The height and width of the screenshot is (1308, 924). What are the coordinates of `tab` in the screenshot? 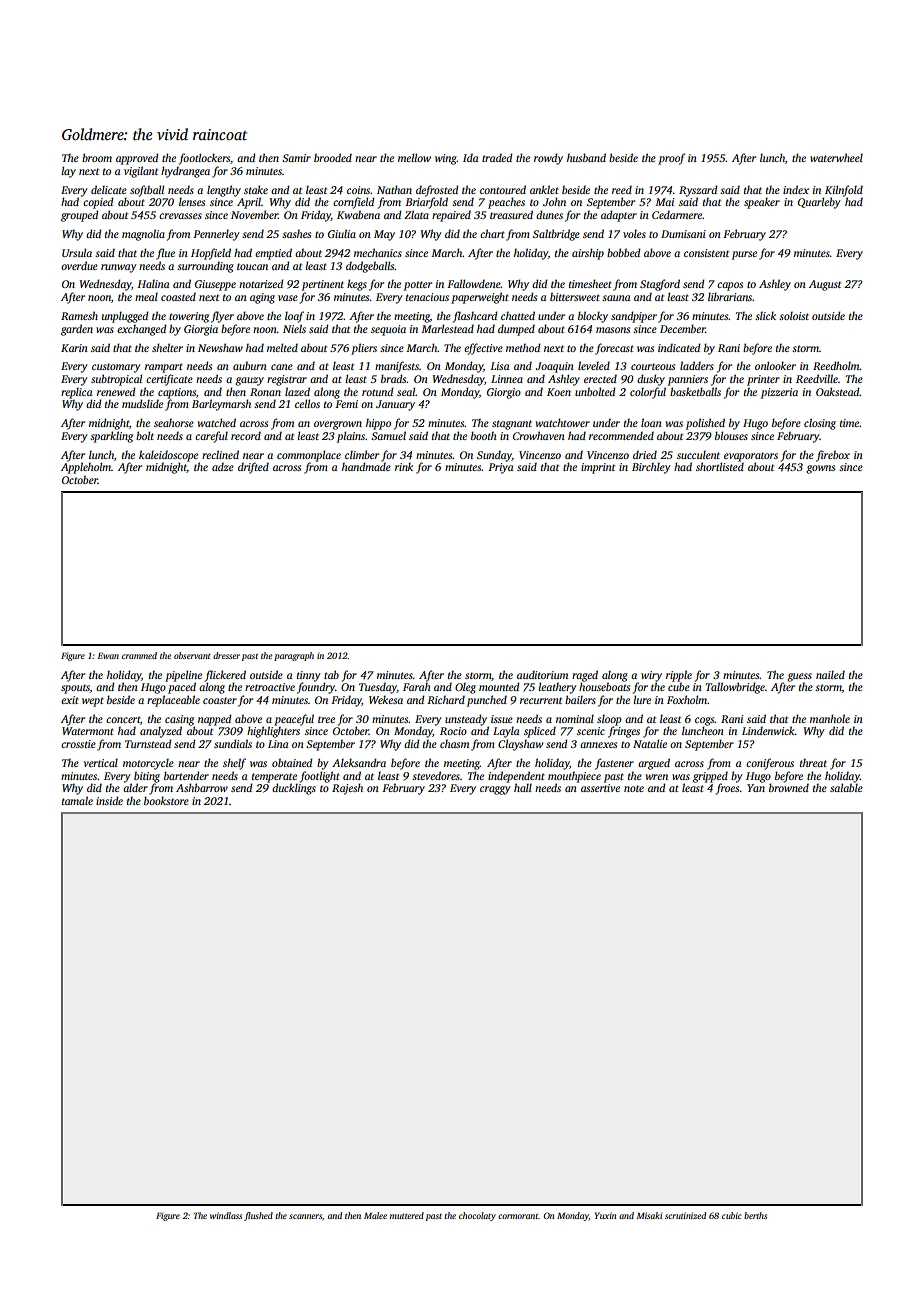 It's located at (331, 674).
